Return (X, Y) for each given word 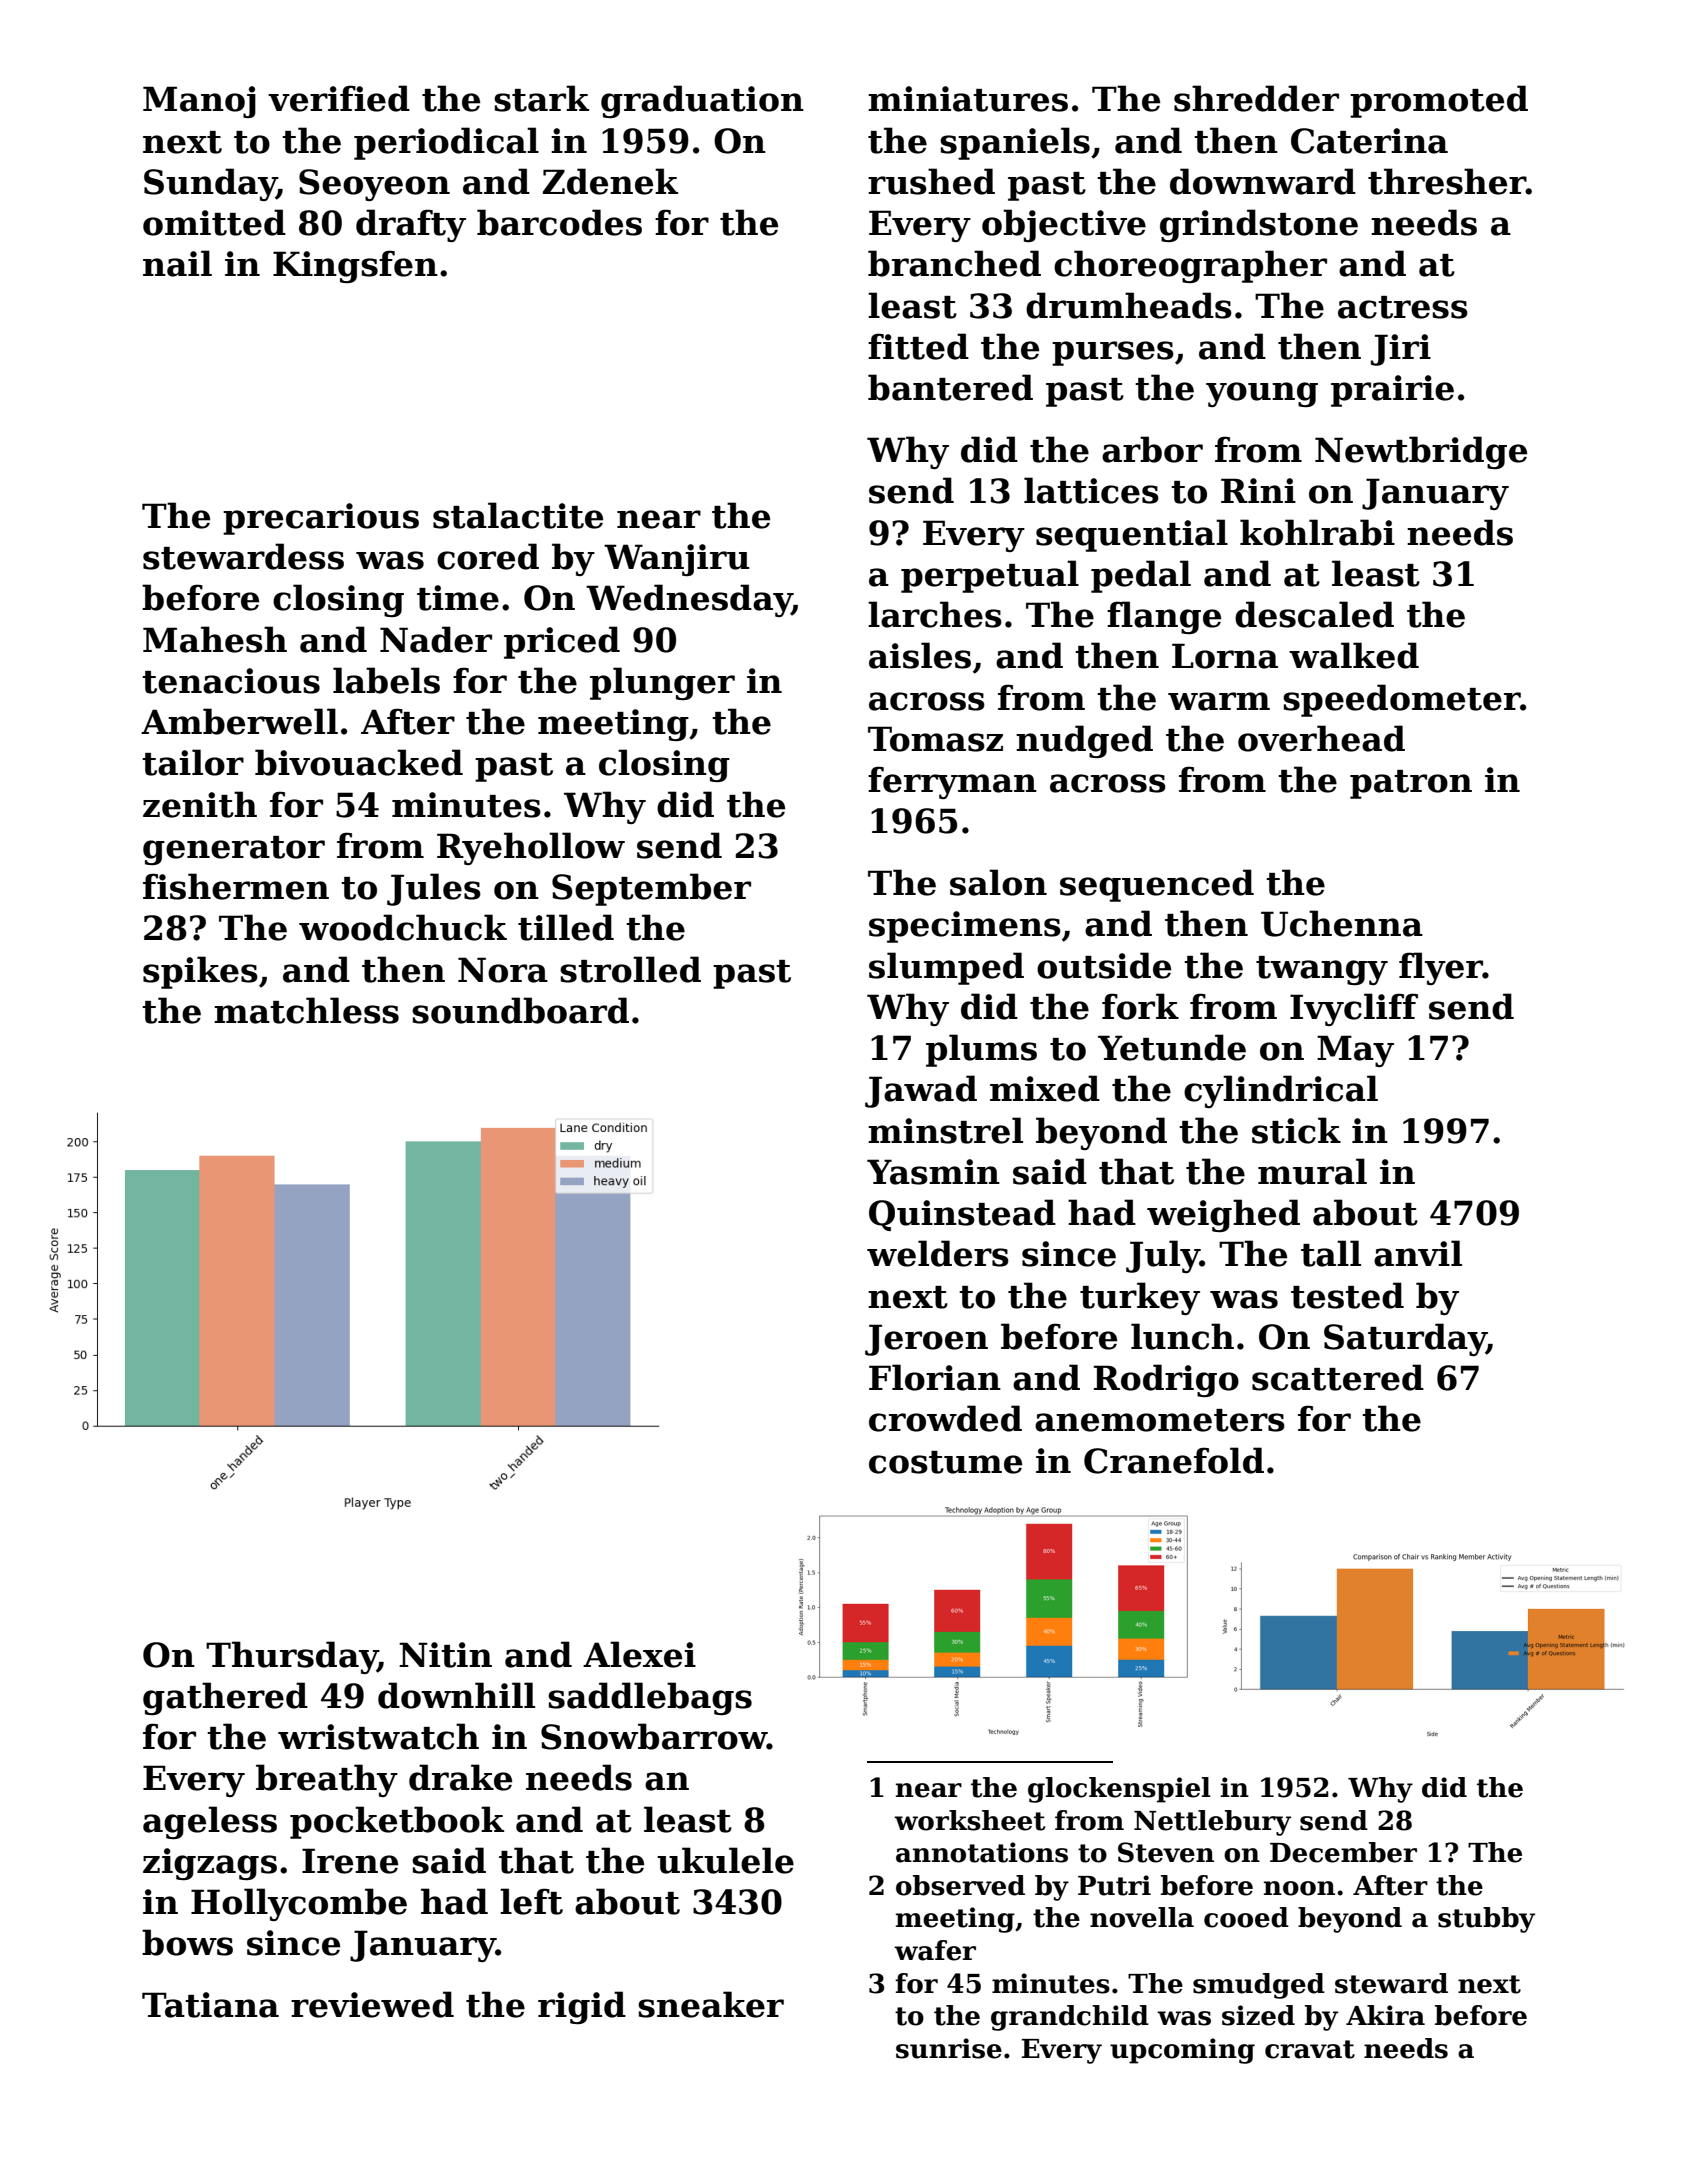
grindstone (1259, 225)
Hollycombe (299, 1904)
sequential (1132, 535)
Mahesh (215, 639)
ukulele (725, 1860)
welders (938, 1253)
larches (935, 614)
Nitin (445, 1655)
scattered (1338, 1377)
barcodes (559, 222)
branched (954, 263)
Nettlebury (1212, 1823)
